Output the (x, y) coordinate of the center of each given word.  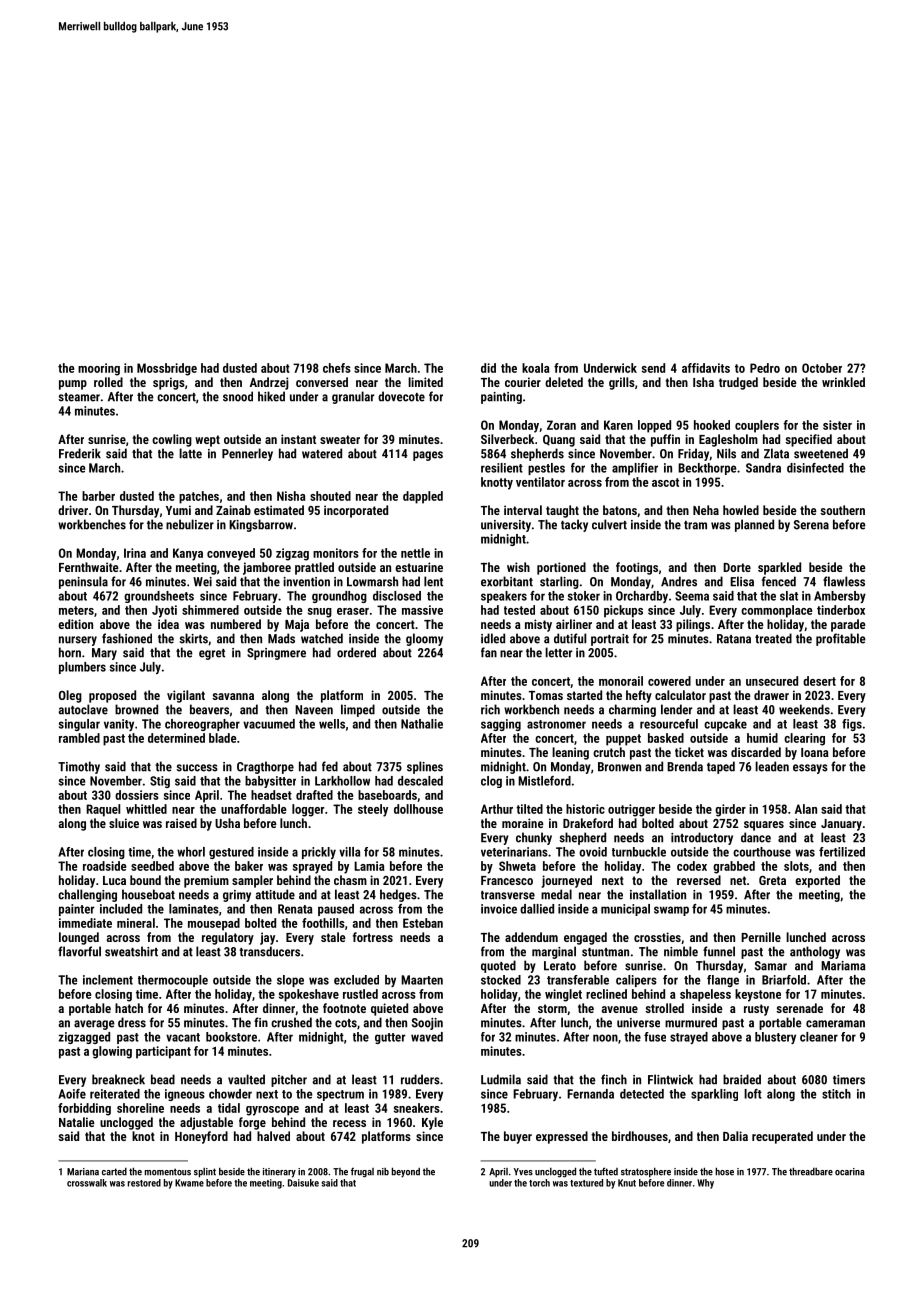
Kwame (189, 1183)
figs (852, 725)
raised (181, 823)
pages (428, 456)
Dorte (737, 567)
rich (490, 709)
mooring (99, 369)
